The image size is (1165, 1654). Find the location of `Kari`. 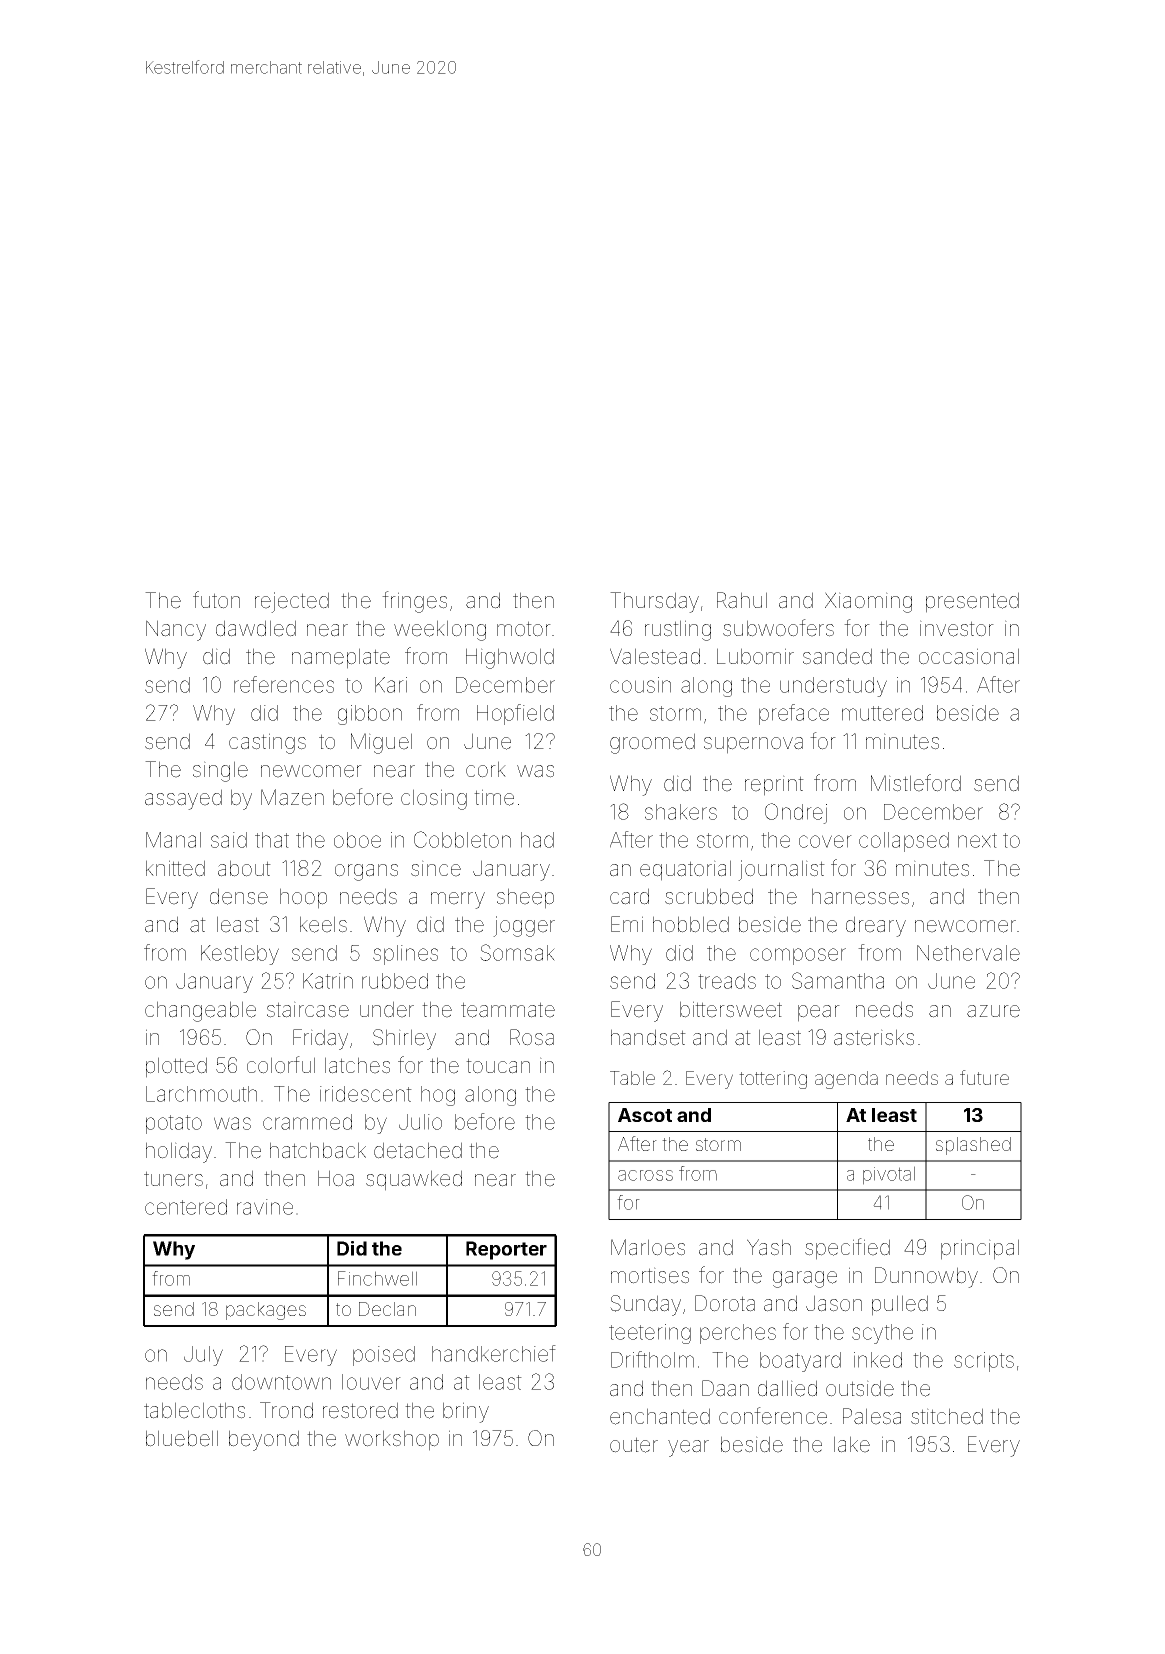

Kari is located at coordinates (391, 685).
